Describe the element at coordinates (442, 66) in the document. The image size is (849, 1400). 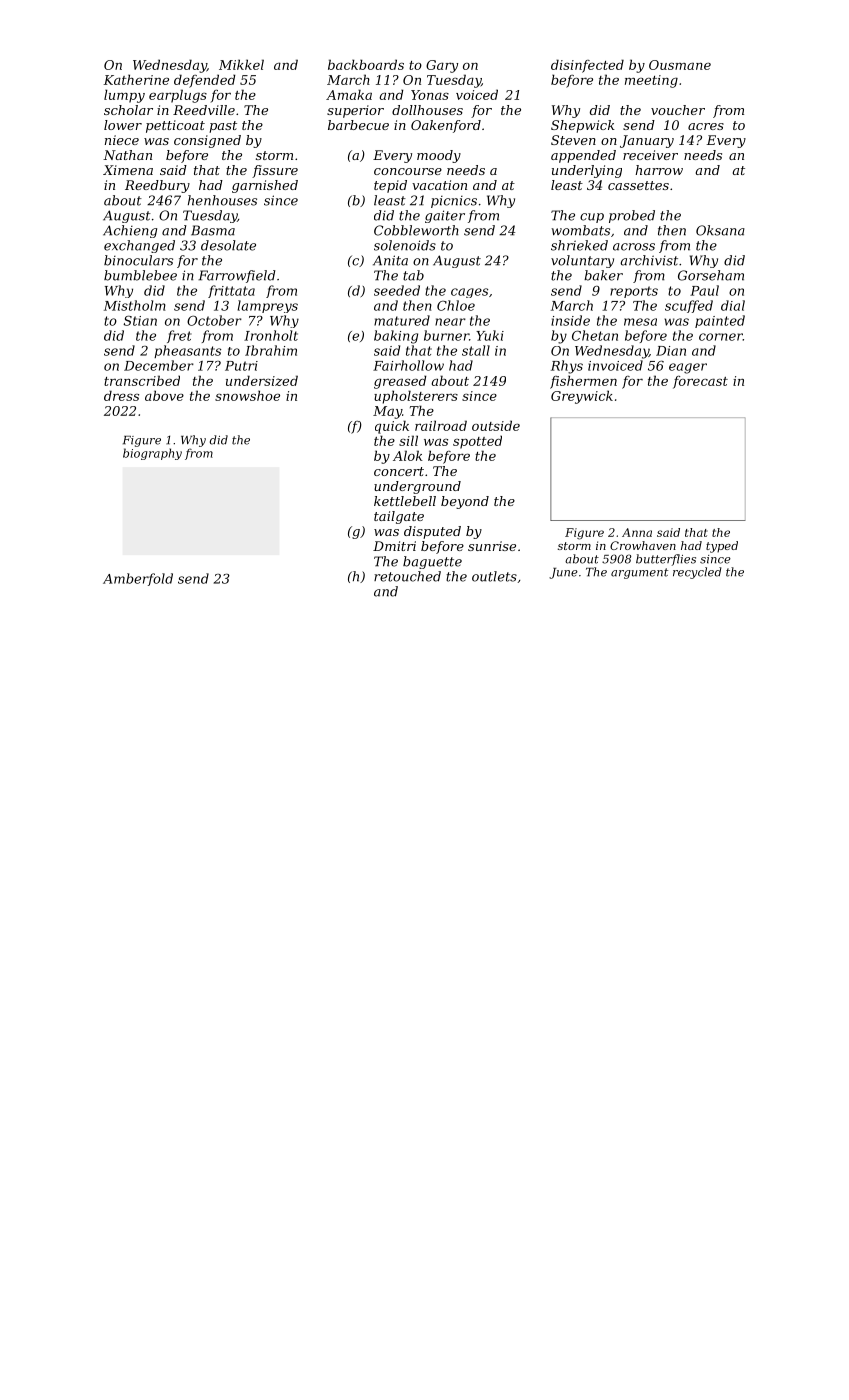
I see `Gary` at that location.
